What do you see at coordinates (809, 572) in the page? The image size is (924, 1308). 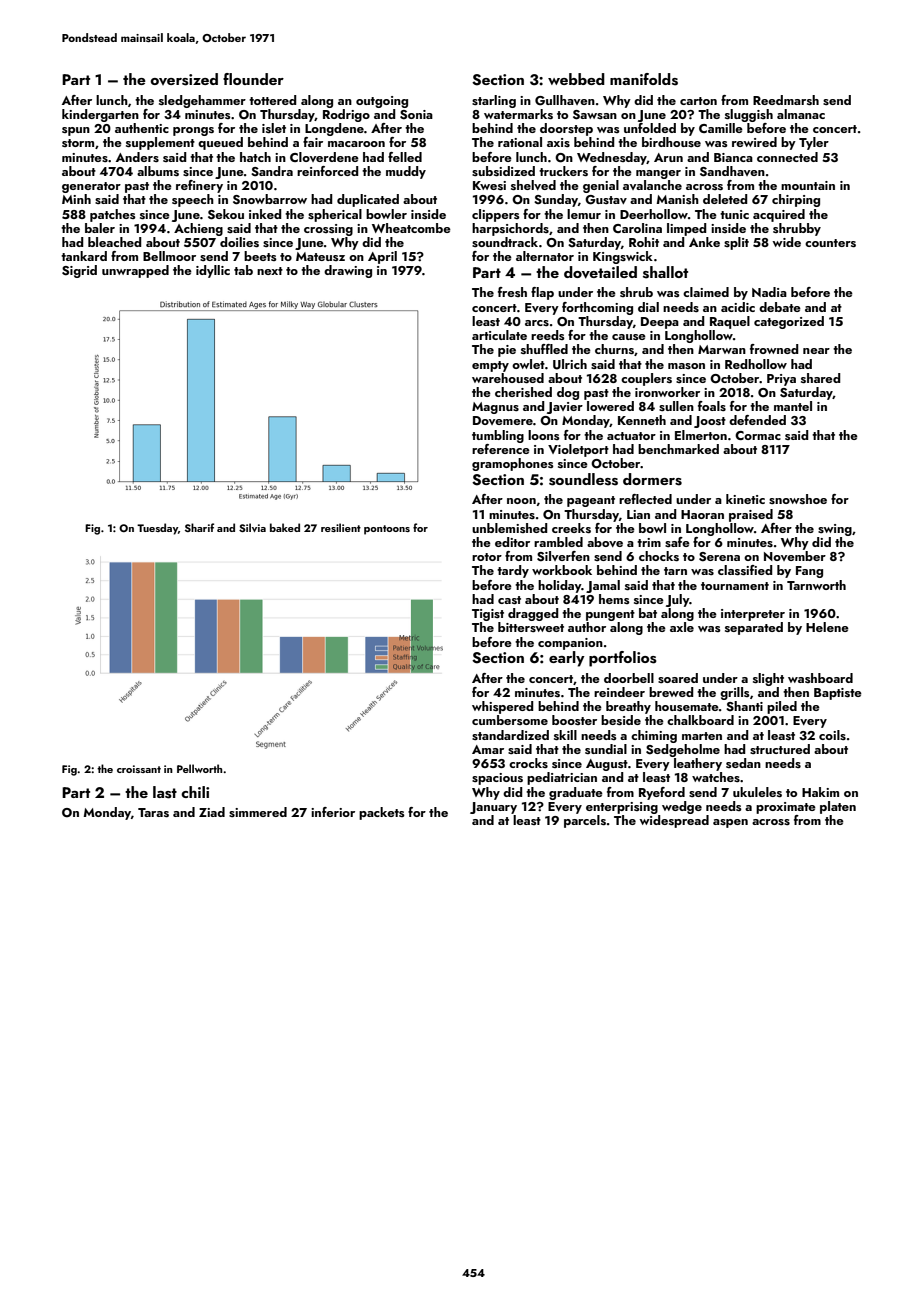 I see `Fang` at bounding box center [809, 572].
